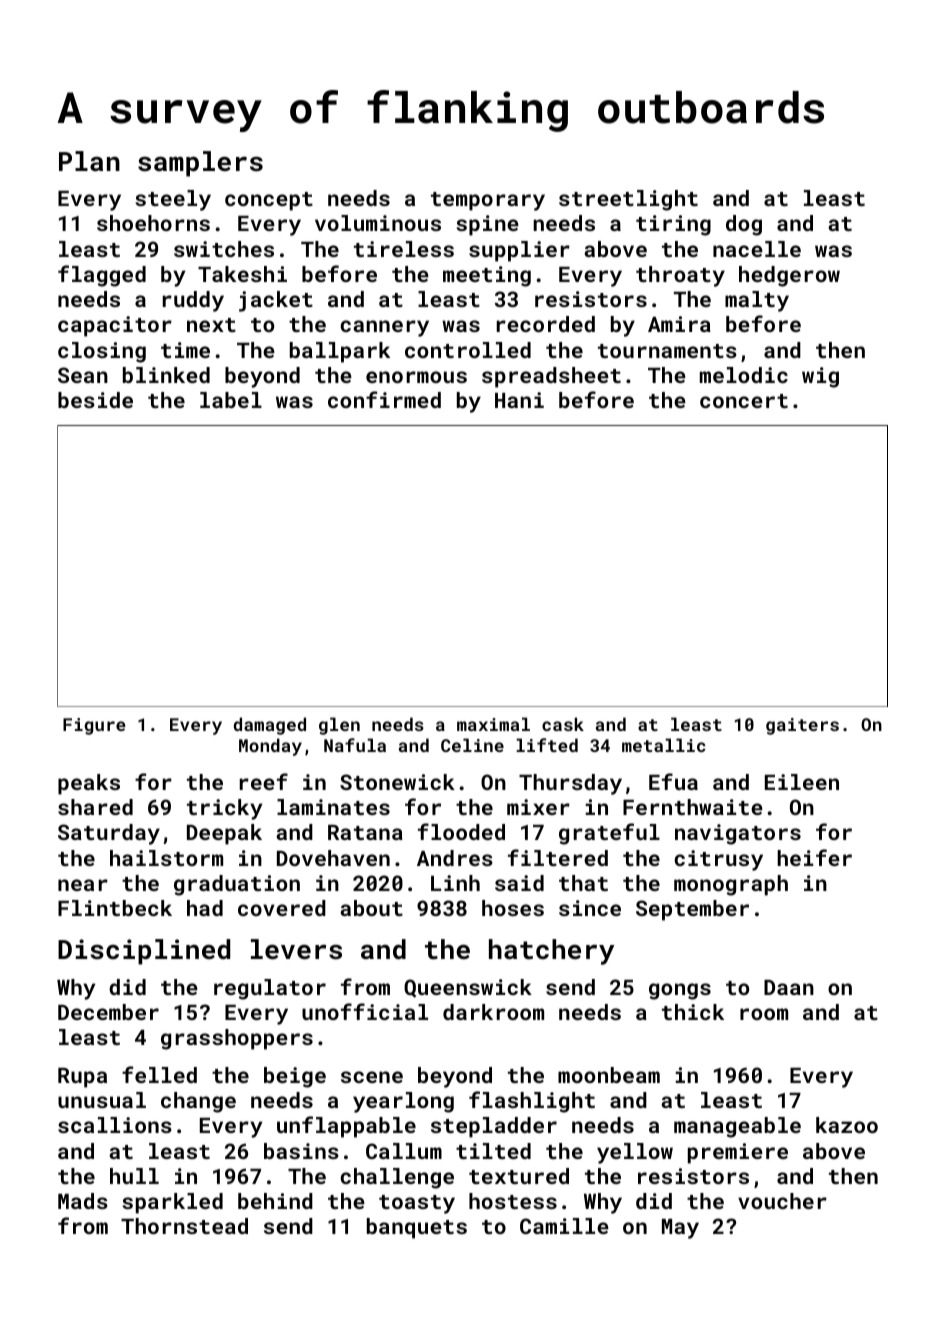 The image size is (945, 1341). Describe the element at coordinates (184, 1226) in the image. I see `Thornstead` at that location.
